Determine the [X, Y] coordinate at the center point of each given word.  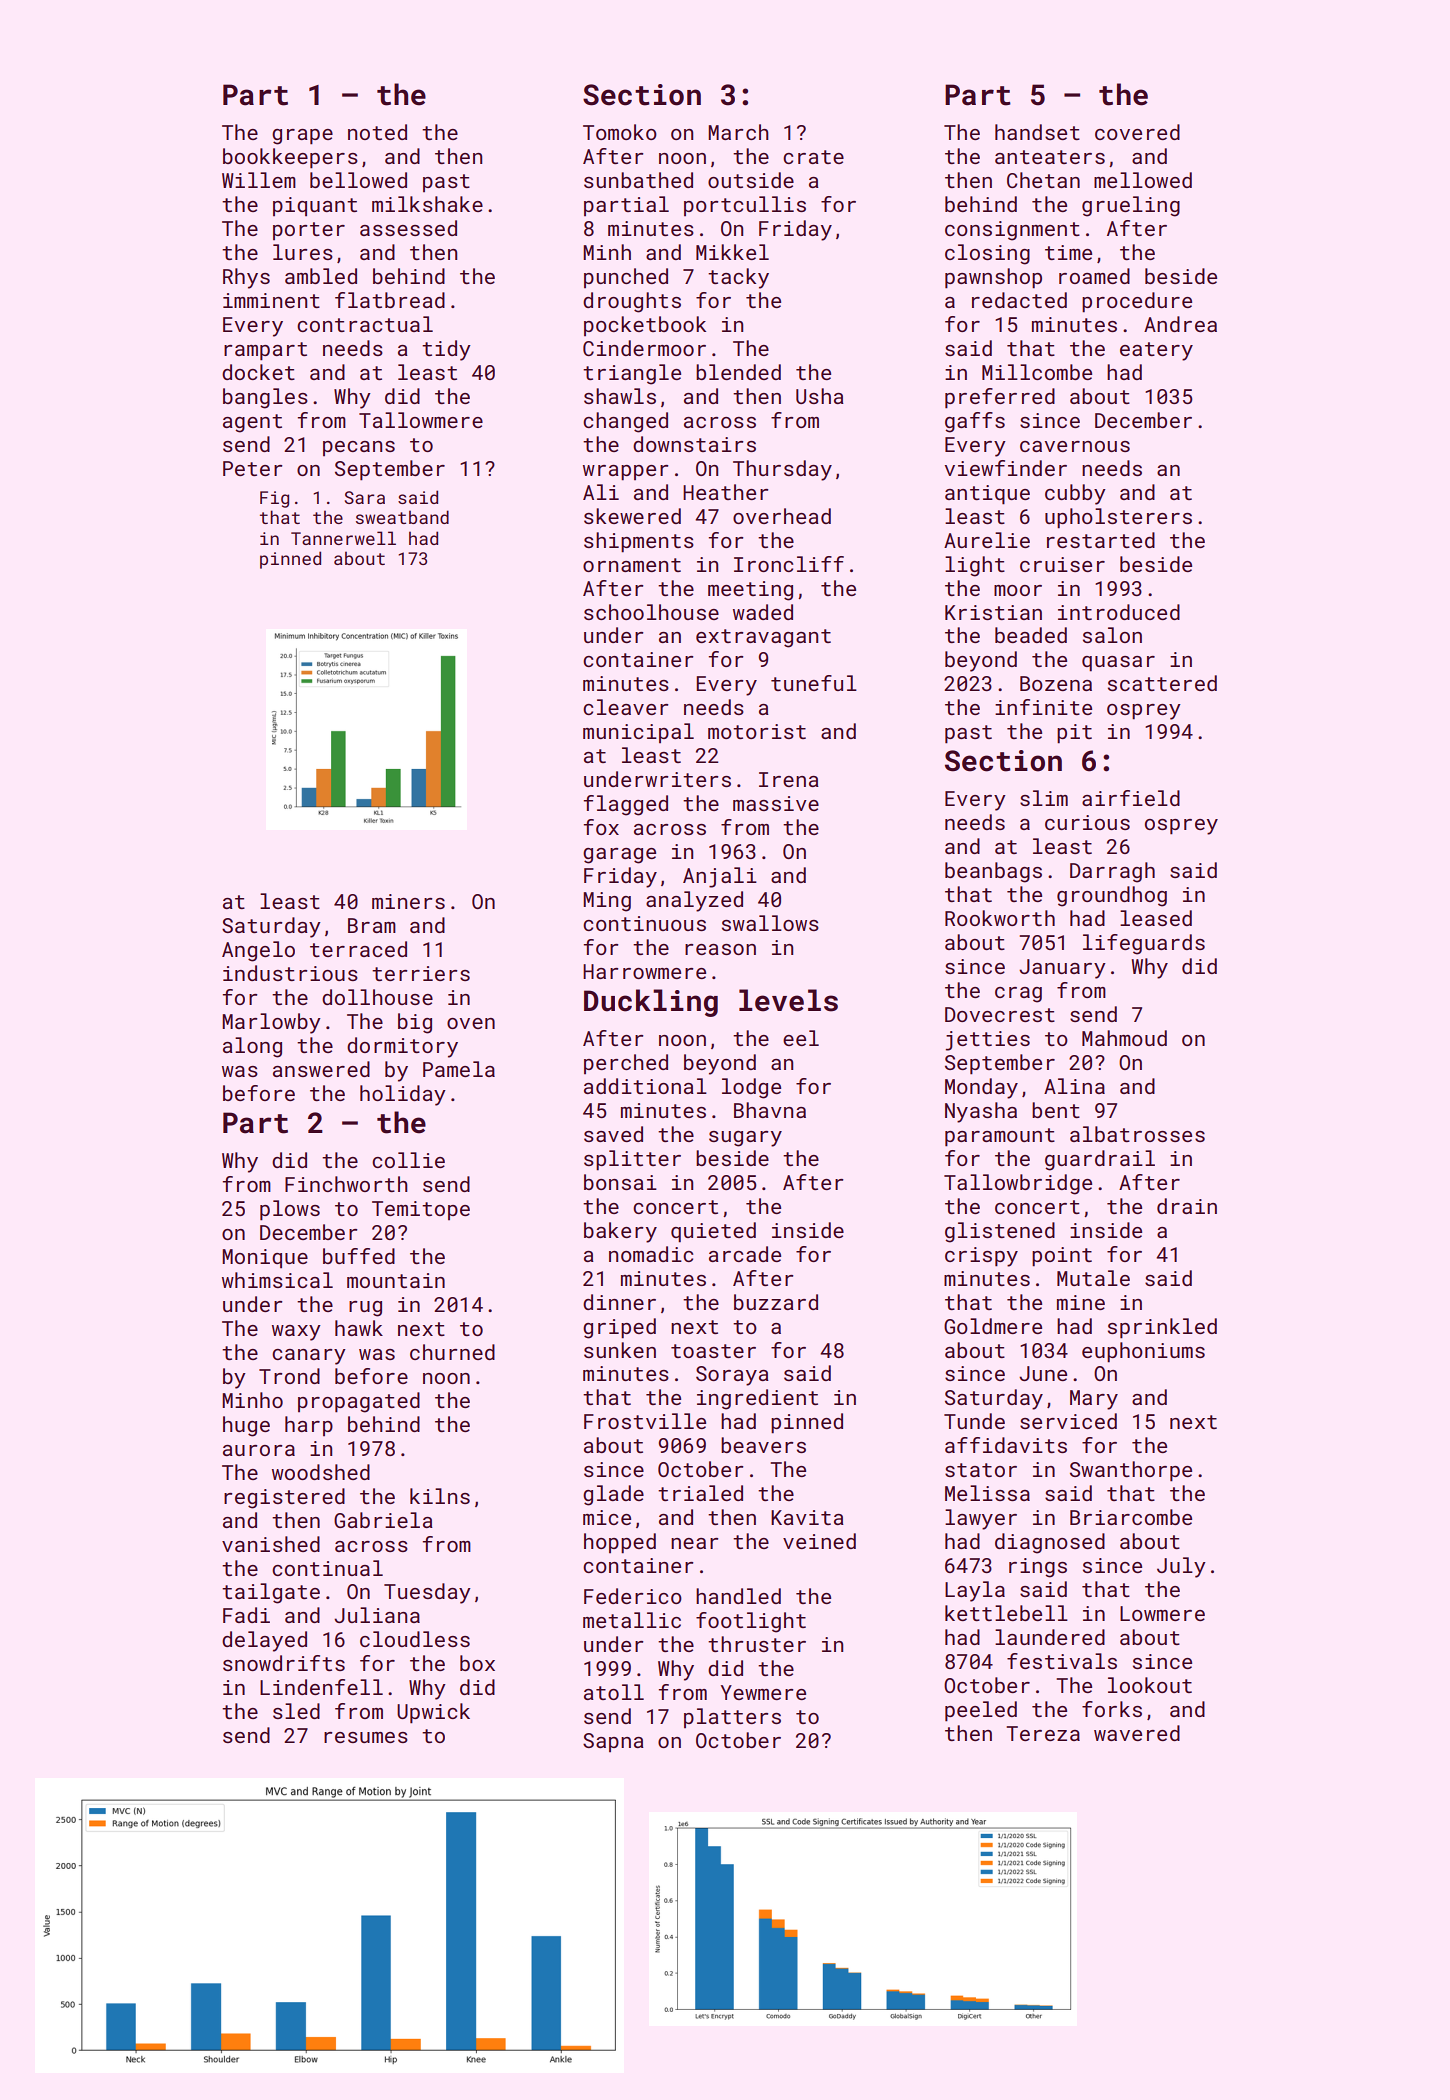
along [252, 1047]
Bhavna [770, 1110]
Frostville [645, 1421]
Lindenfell [321, 1687]
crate [813, 157]
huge [246, 1426]
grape [302, 137]
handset [1037, 132]
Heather [725, 492]
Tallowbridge [1018, 1184]
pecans [359, 448]
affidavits [1006, 1445]
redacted [1019, 300]
